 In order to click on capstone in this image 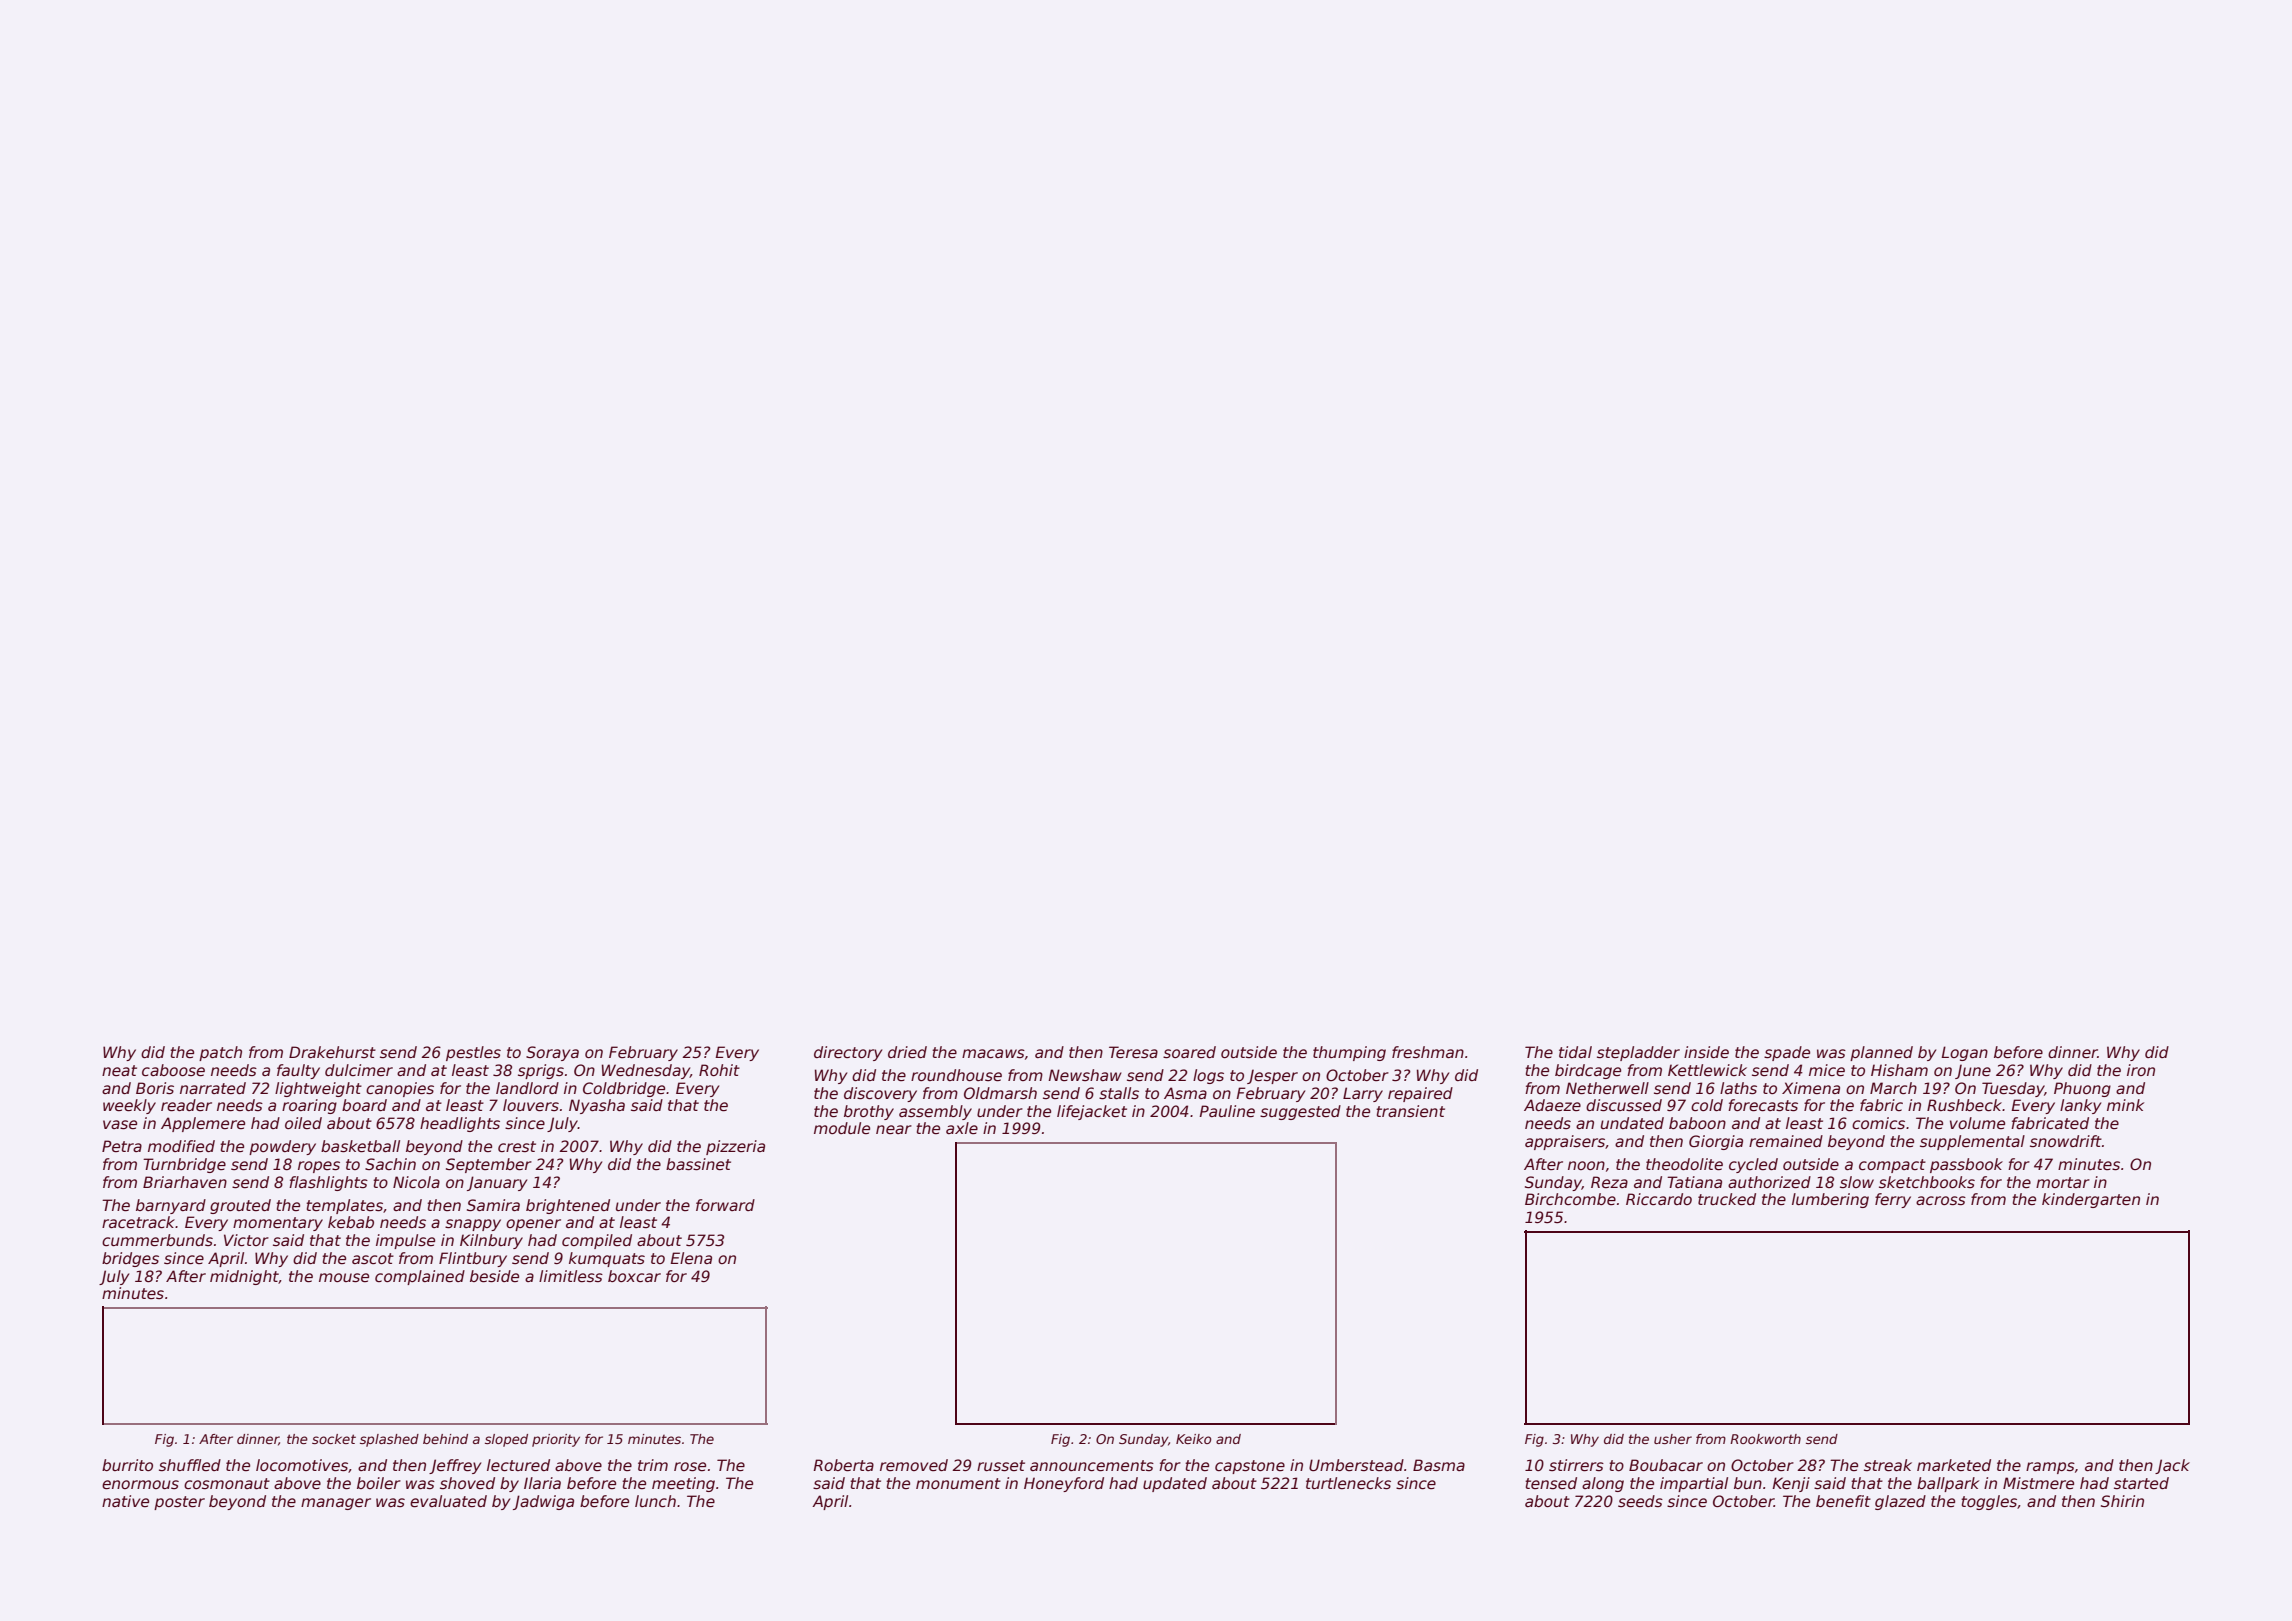, I will do `click(1250, 1467)`.
